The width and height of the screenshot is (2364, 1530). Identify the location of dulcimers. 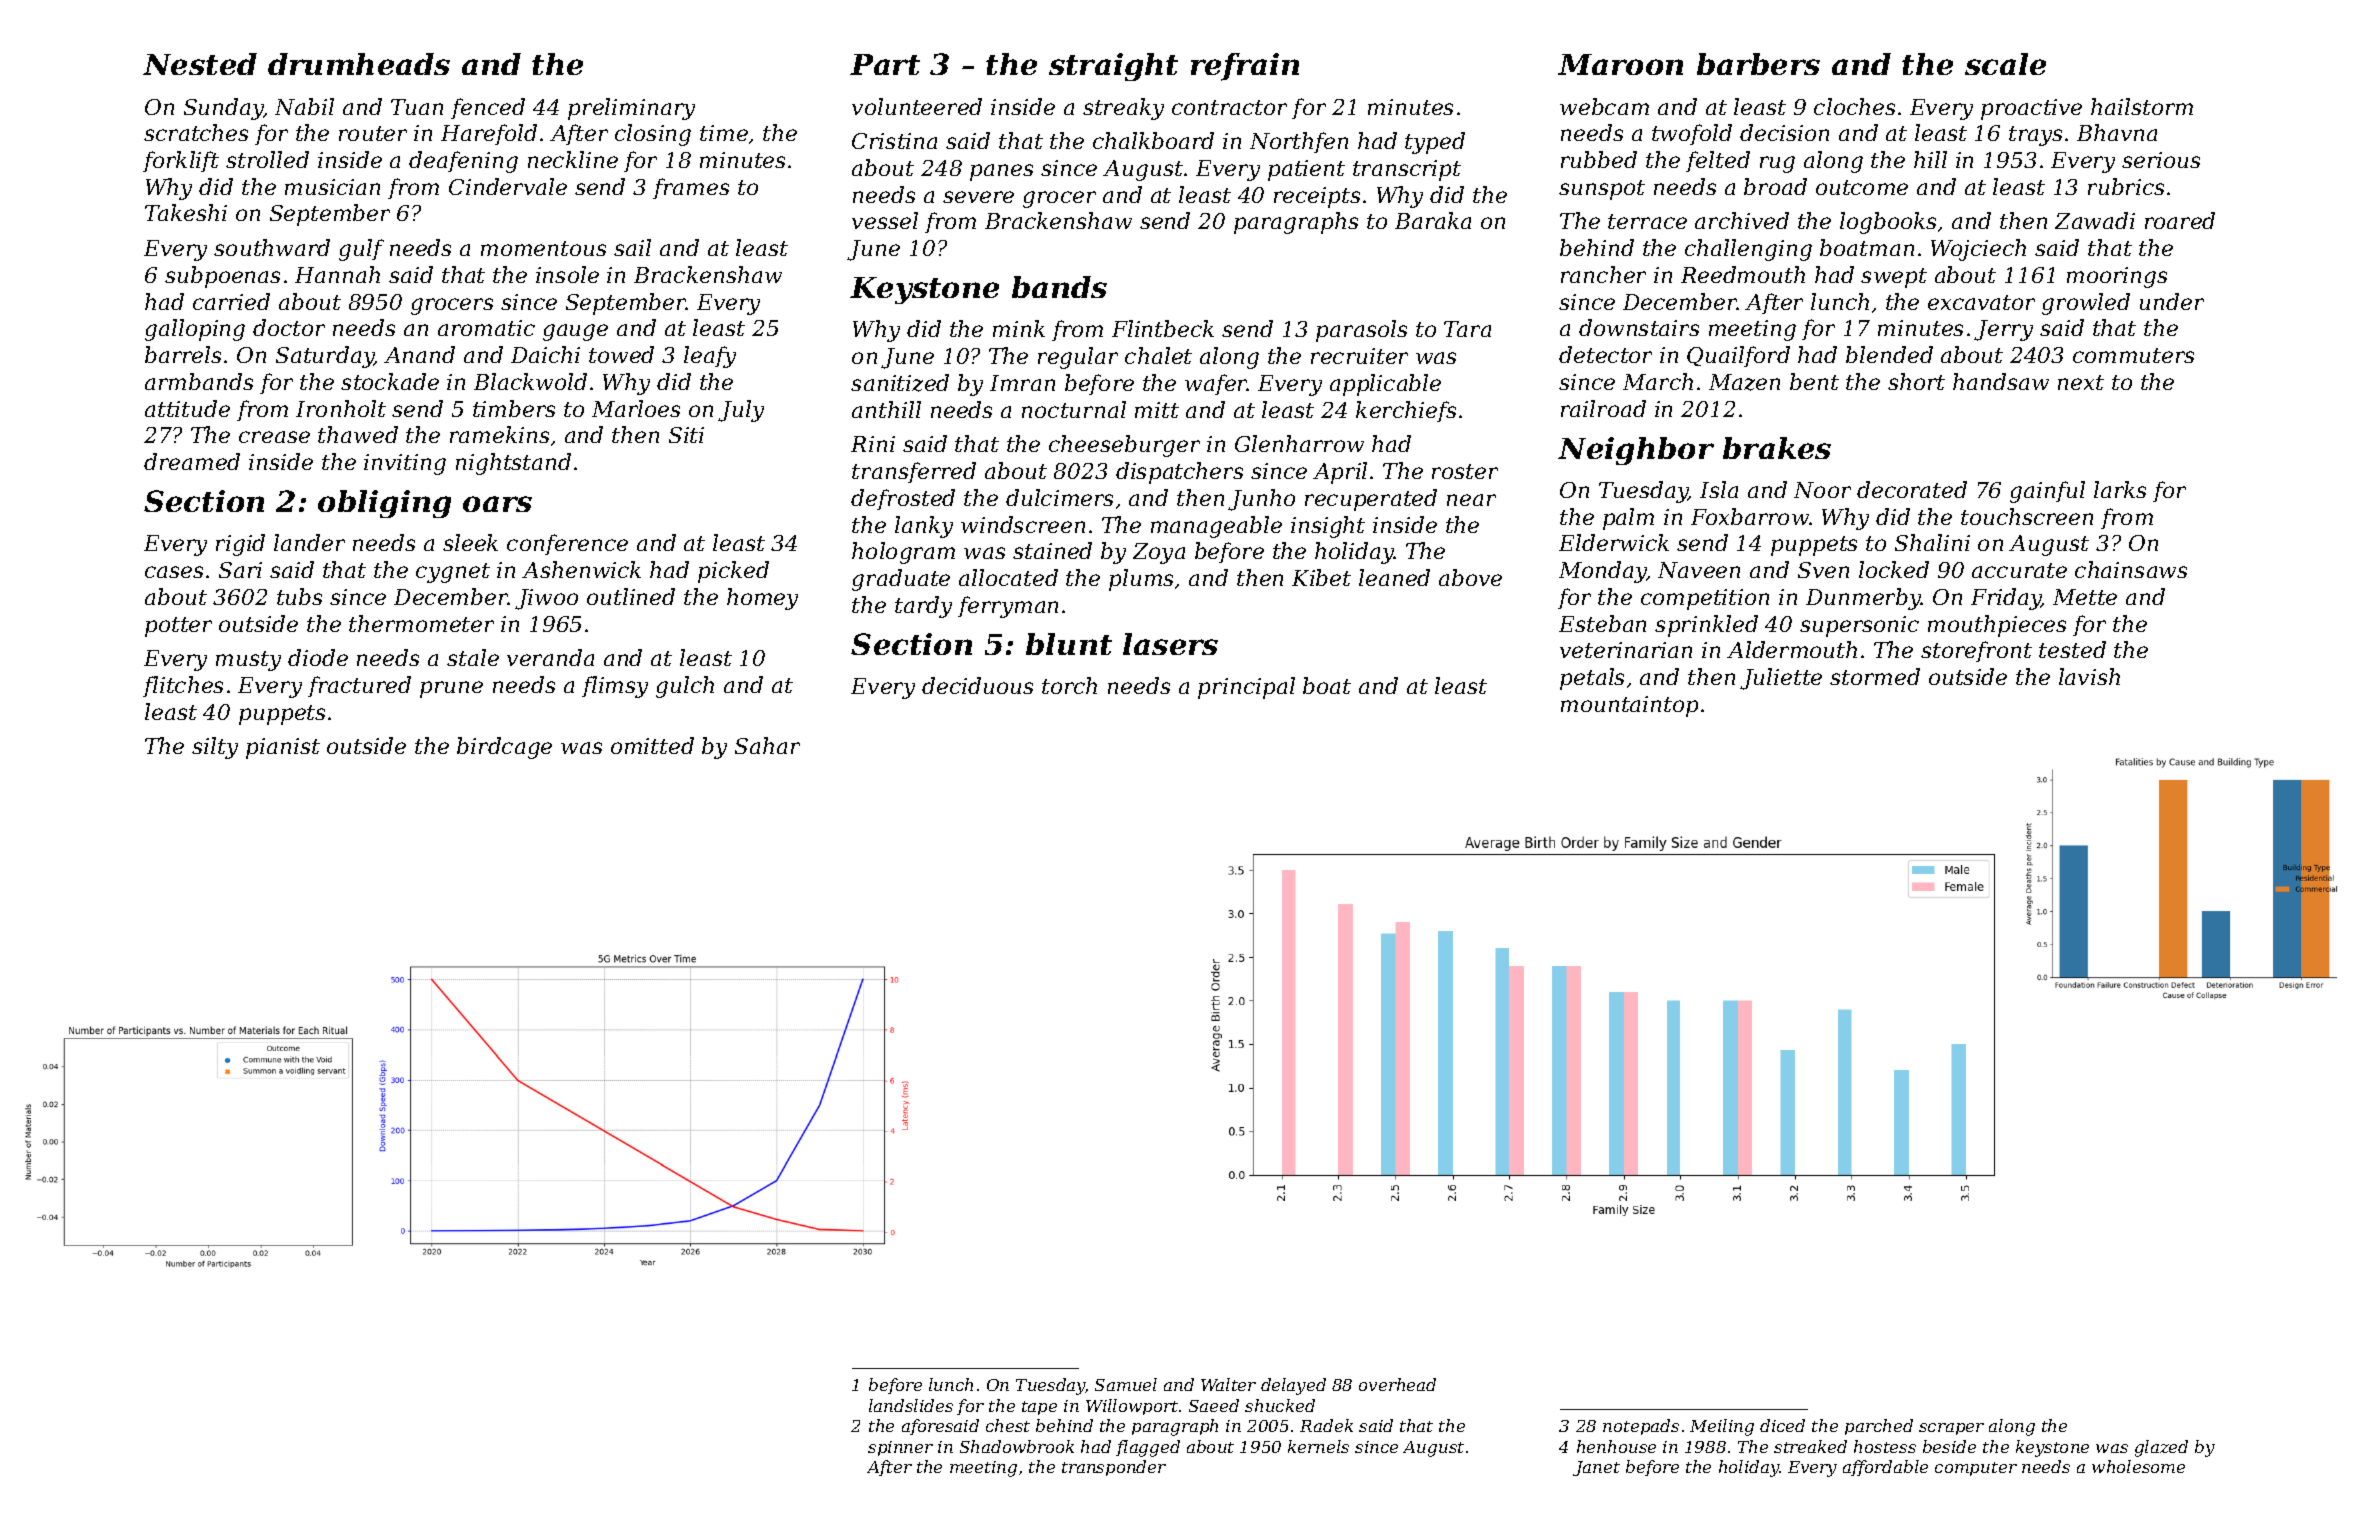
(1059, 497).
